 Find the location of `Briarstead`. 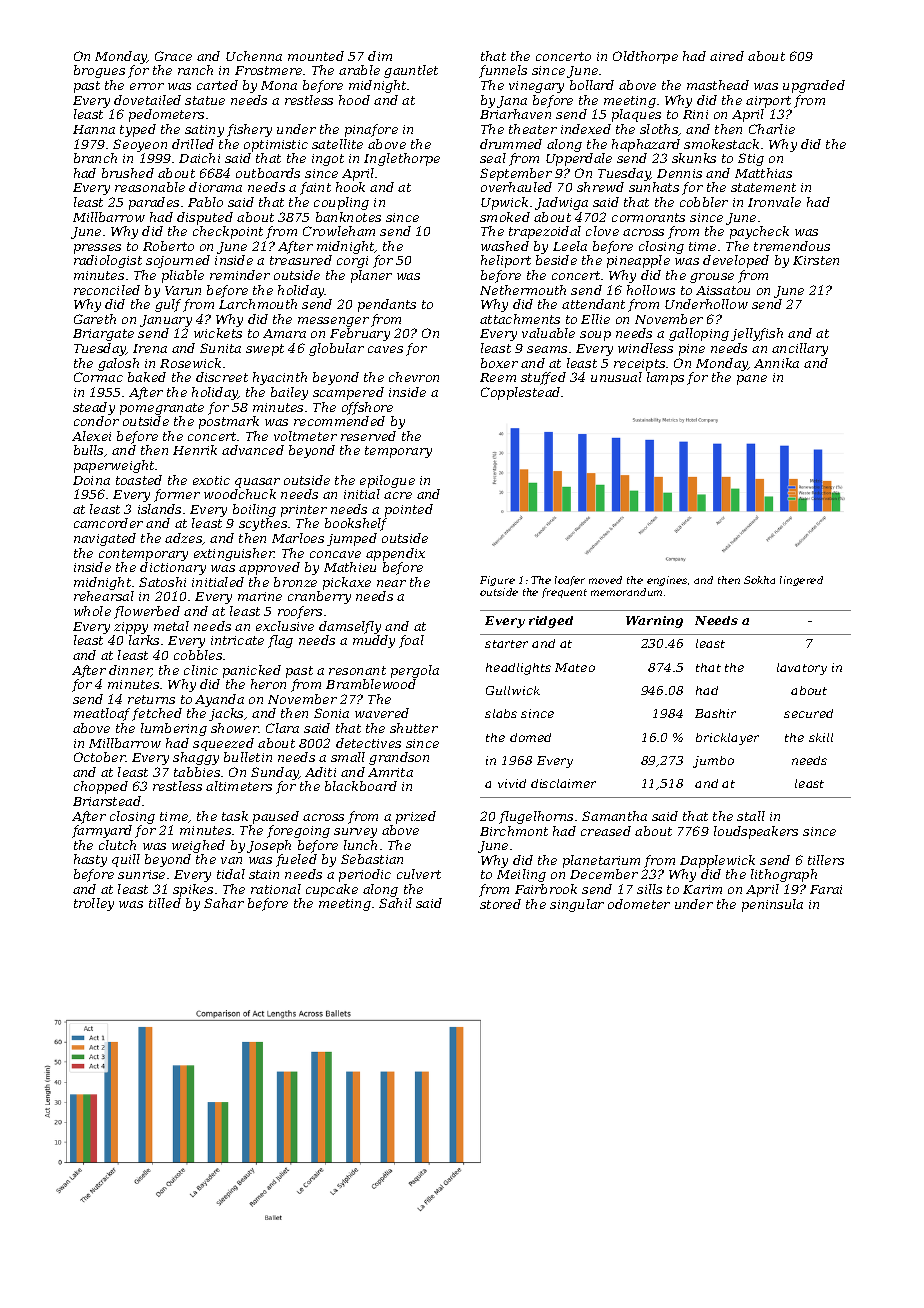

Briarstead is located at coordinates (107, 801).
